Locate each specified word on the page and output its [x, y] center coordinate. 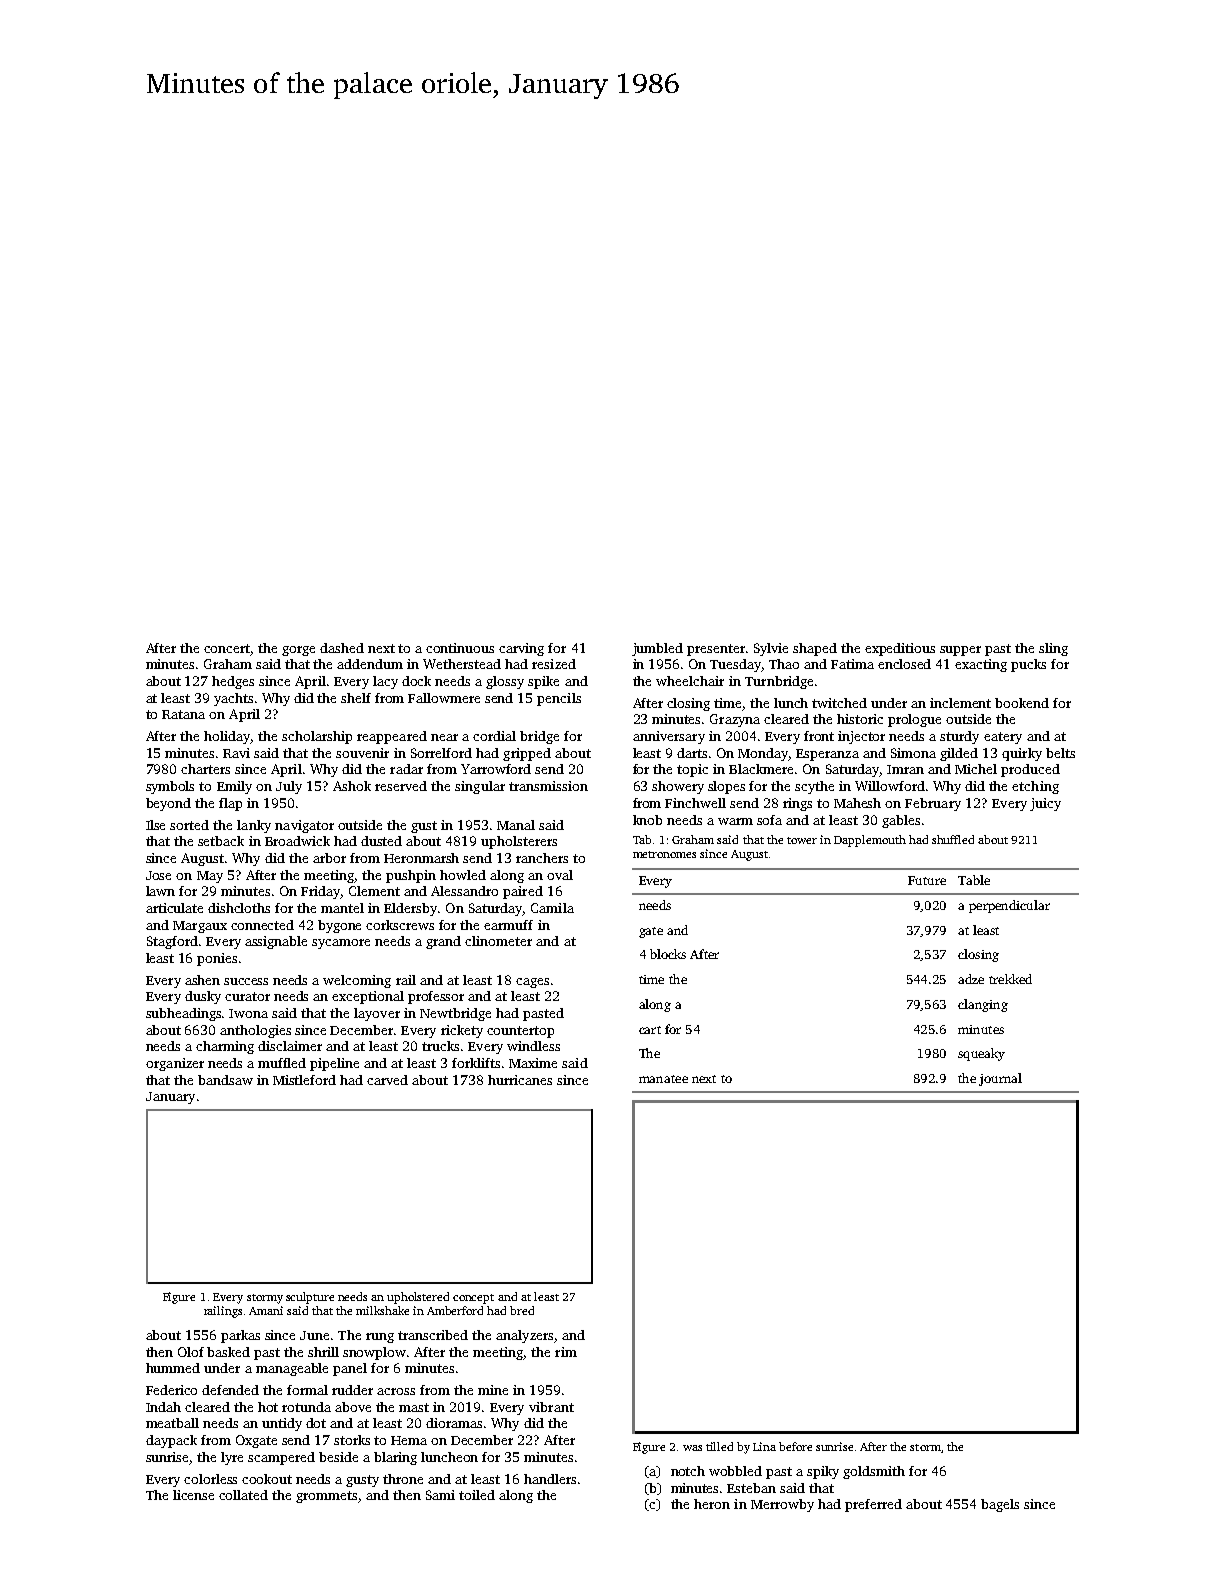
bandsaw [225, 1080]
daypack [171, 1441]
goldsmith [874, 1472]
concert [227, 648]
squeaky [981, 1054]
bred [522, 1310]
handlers [550, 1479]
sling [1053, 649]
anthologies [255, 1031]
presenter [716, 650]
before [795, 1446]
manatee [663, 1079]
